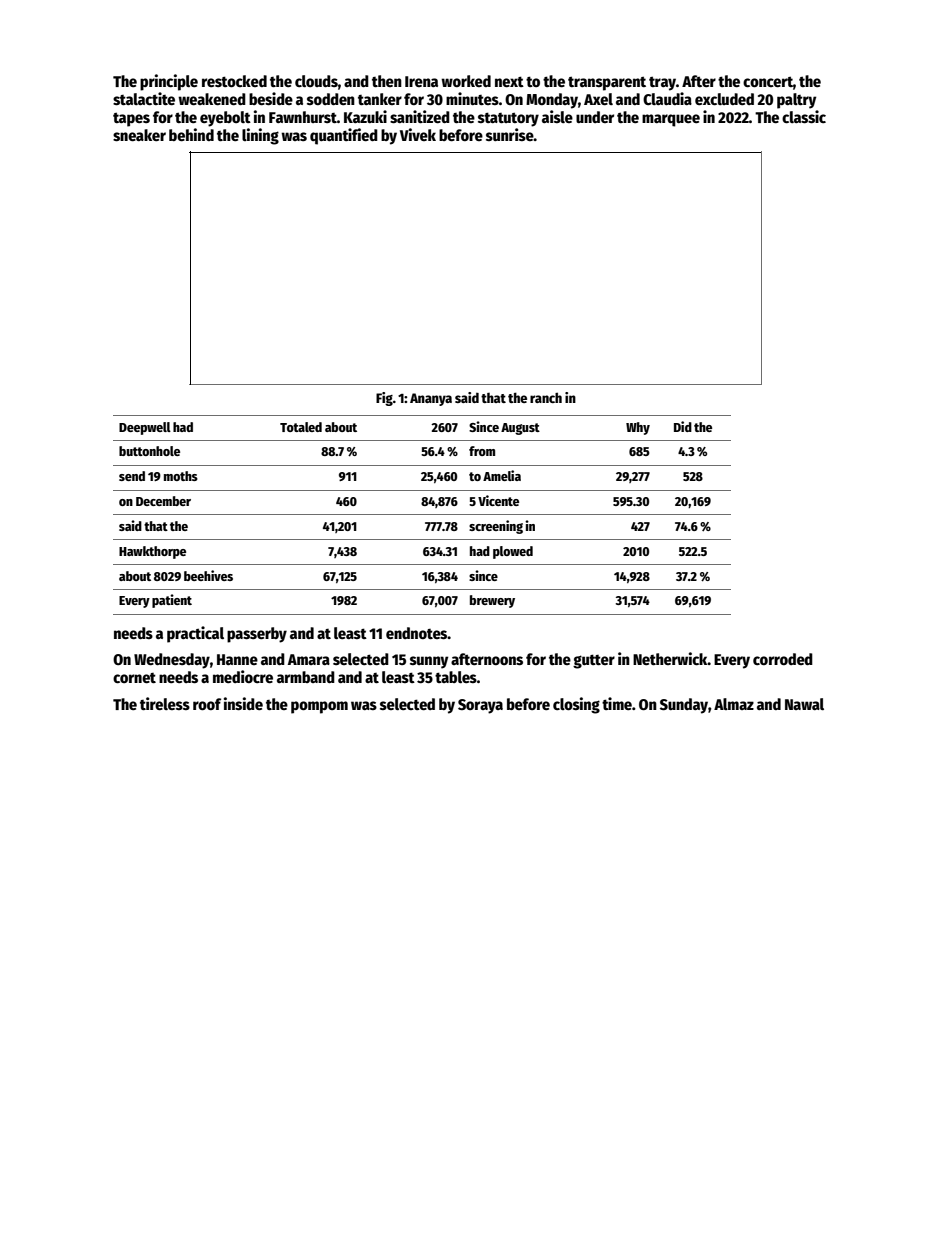  What do you see at coordinates (482, 451) in the screenshot?
I see `from` at bounding box center [482, 451].
